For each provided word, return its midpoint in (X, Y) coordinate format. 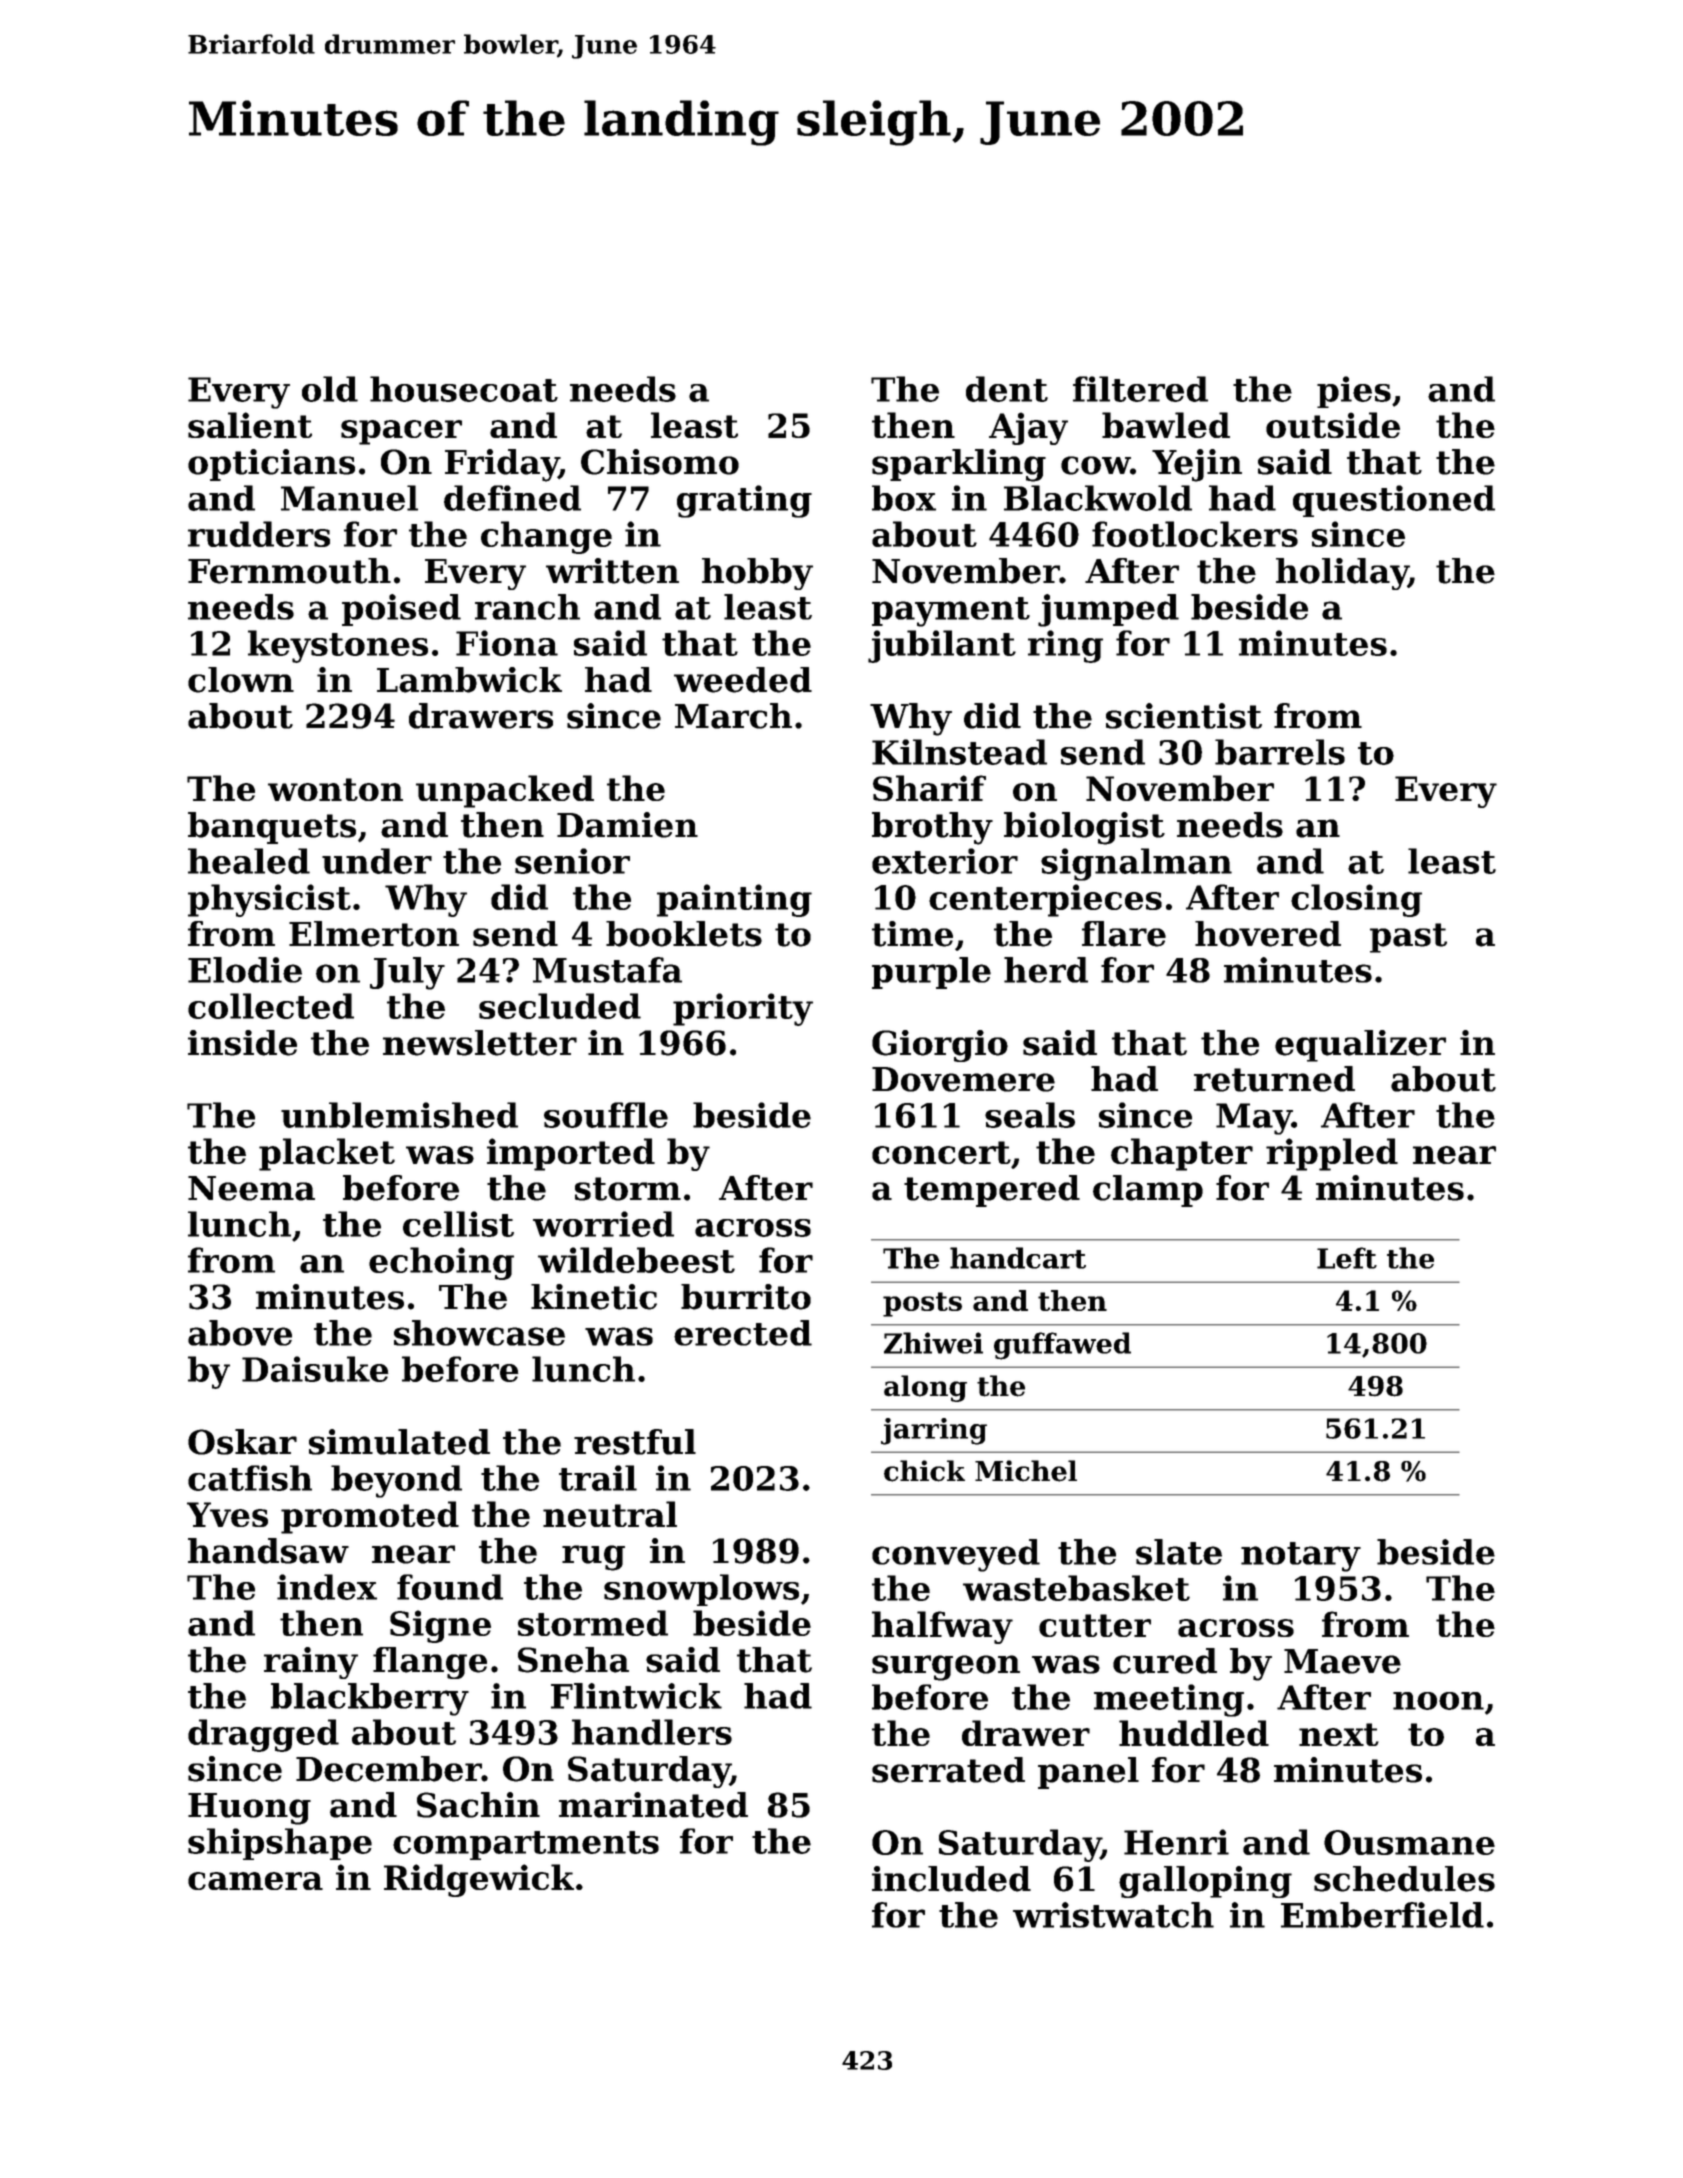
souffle (606, 1115)
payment (951, 612)
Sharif (929, 788)
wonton (335, 789)
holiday (1342, 574)
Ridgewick (479, 1880)
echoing (441, 1263)
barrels (1280, 752)
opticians (271, 465)
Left (1347, 1258)
